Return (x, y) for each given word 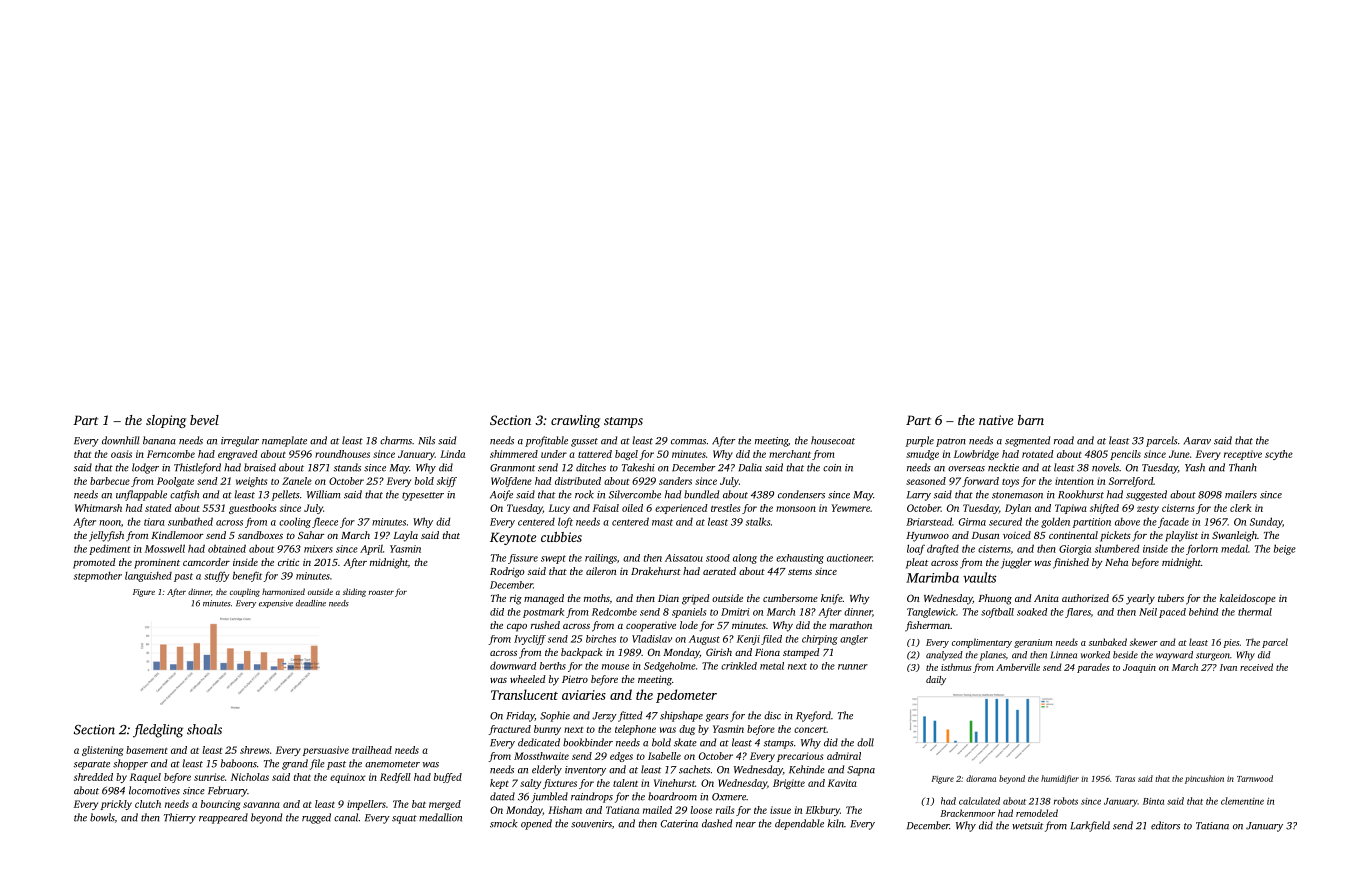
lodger (145, 468)
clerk (1240, 508)
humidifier (1060, 779)
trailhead (372, 750)
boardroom (672, 796)
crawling (575, 421)
